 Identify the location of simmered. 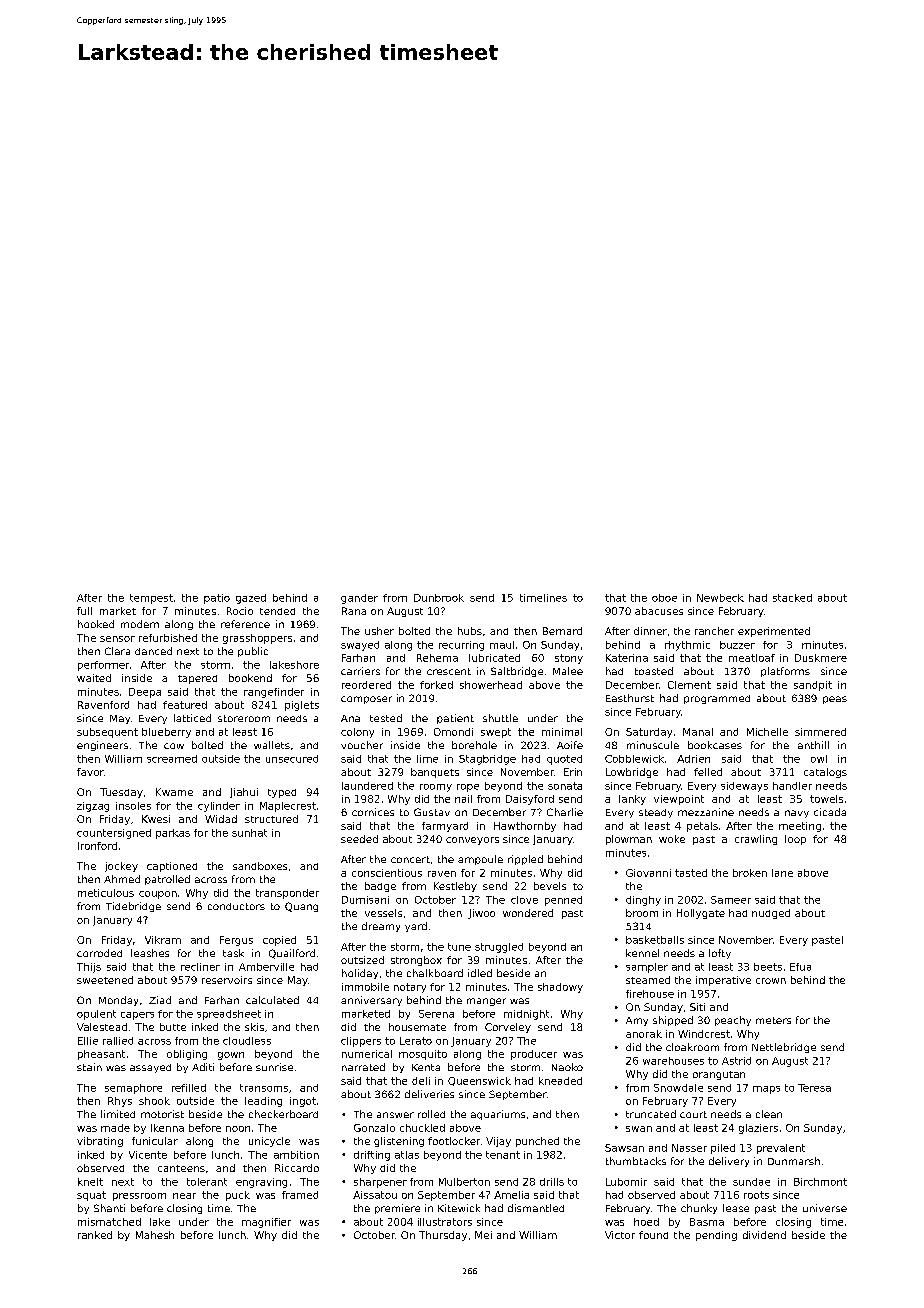
(820, 732).
